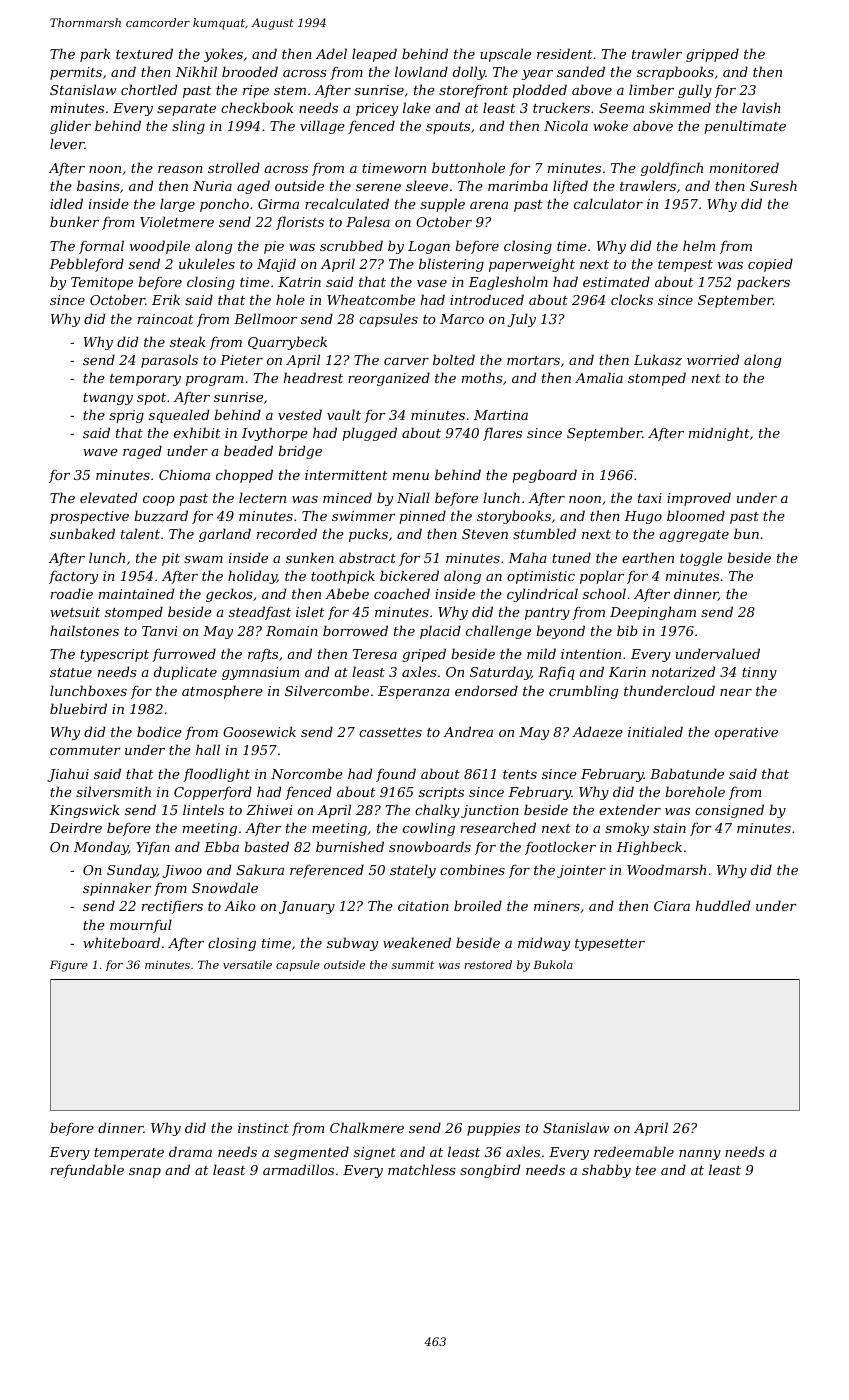  What do you see at coordinates (759, 673) in the image?
I see `tinny` at bounding box center [759, 673].
